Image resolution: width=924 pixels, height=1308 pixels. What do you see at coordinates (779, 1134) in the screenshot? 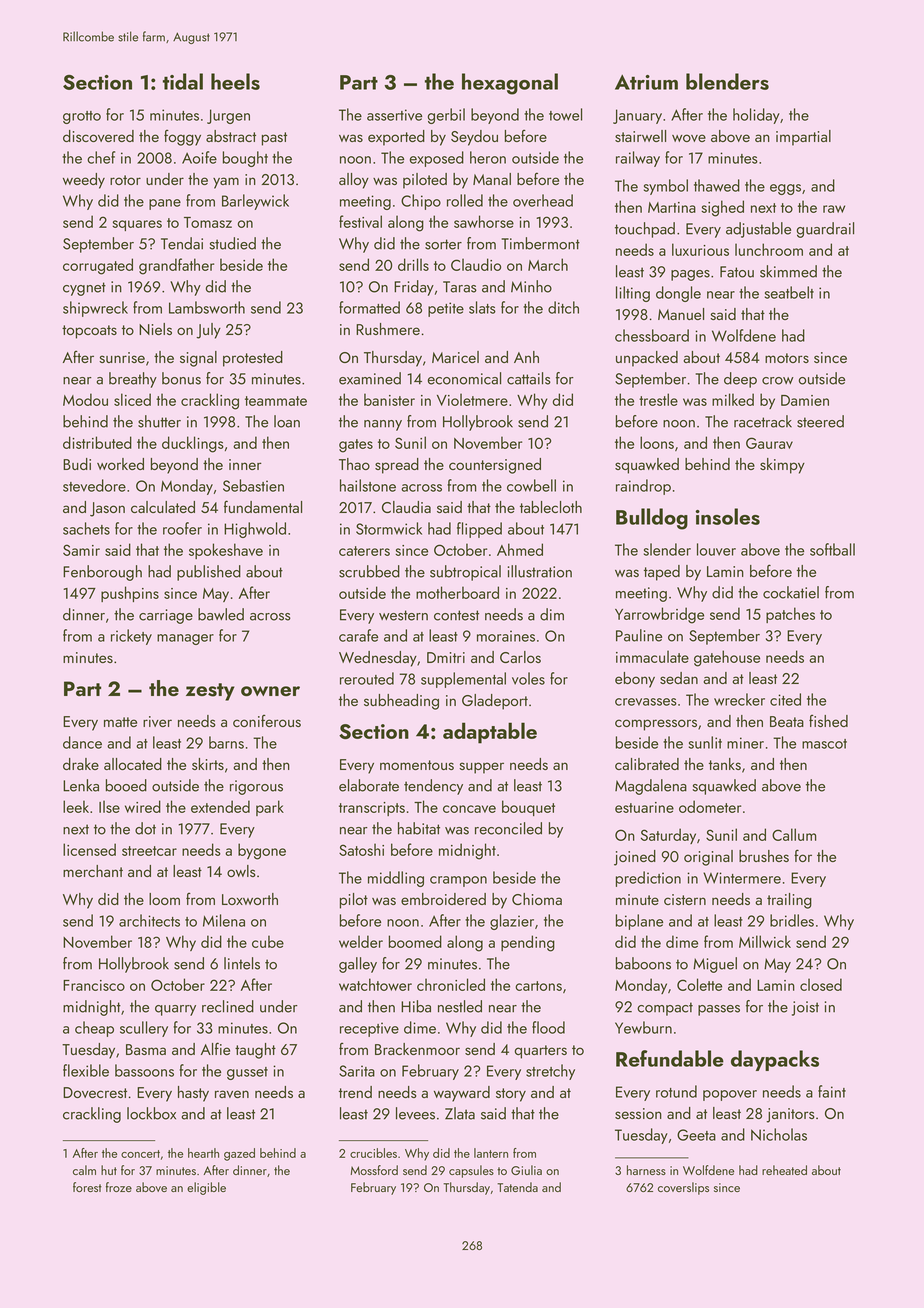
I see `Nicholas` at bounding box center [779, 1134].
